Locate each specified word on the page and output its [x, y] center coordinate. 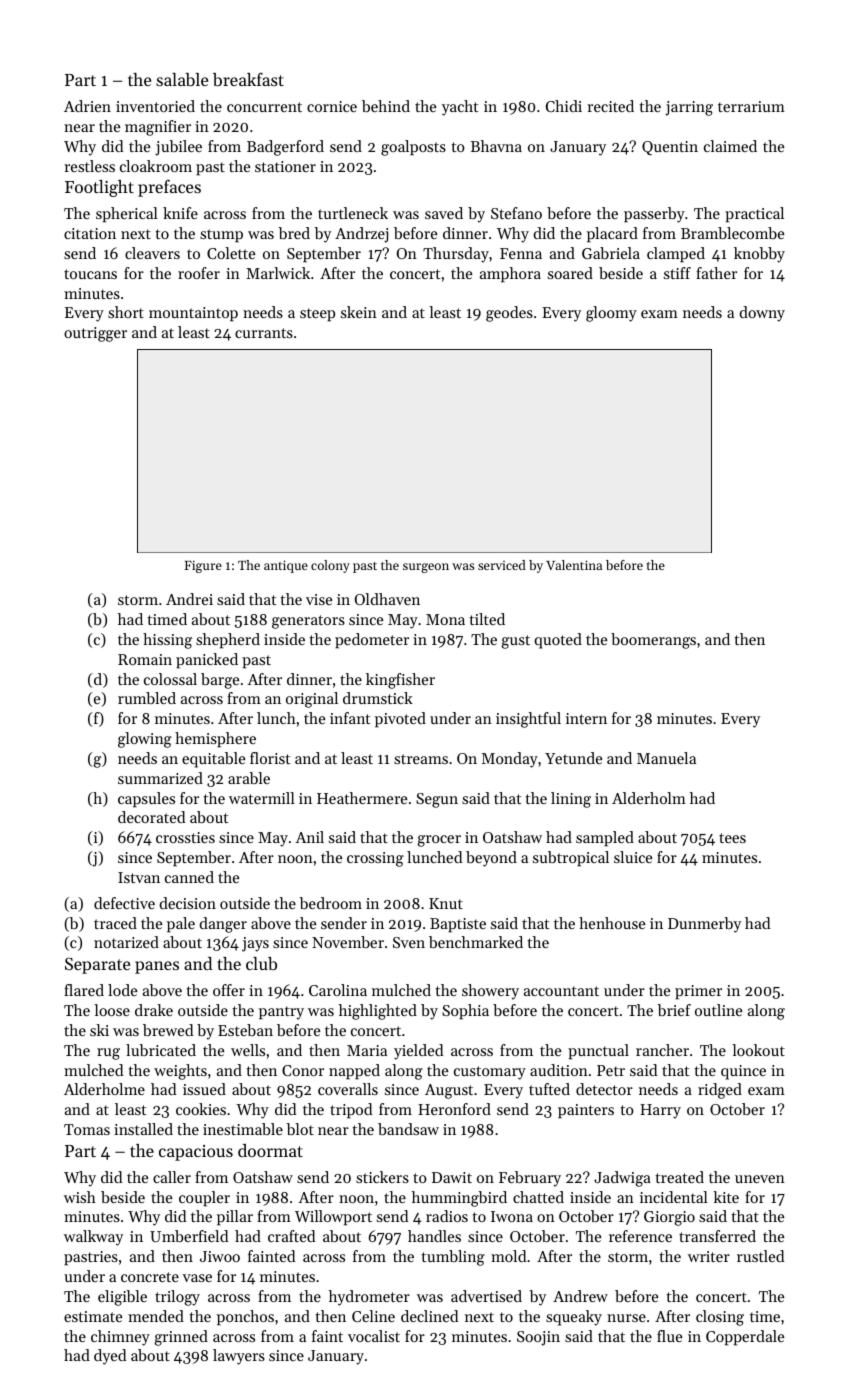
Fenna [521, 253]
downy [762, 314]
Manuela [666, 758]
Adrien [87, 106]
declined [429, 1316]
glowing [145, 740]
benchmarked [476, 942]
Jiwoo [220, 1256]
